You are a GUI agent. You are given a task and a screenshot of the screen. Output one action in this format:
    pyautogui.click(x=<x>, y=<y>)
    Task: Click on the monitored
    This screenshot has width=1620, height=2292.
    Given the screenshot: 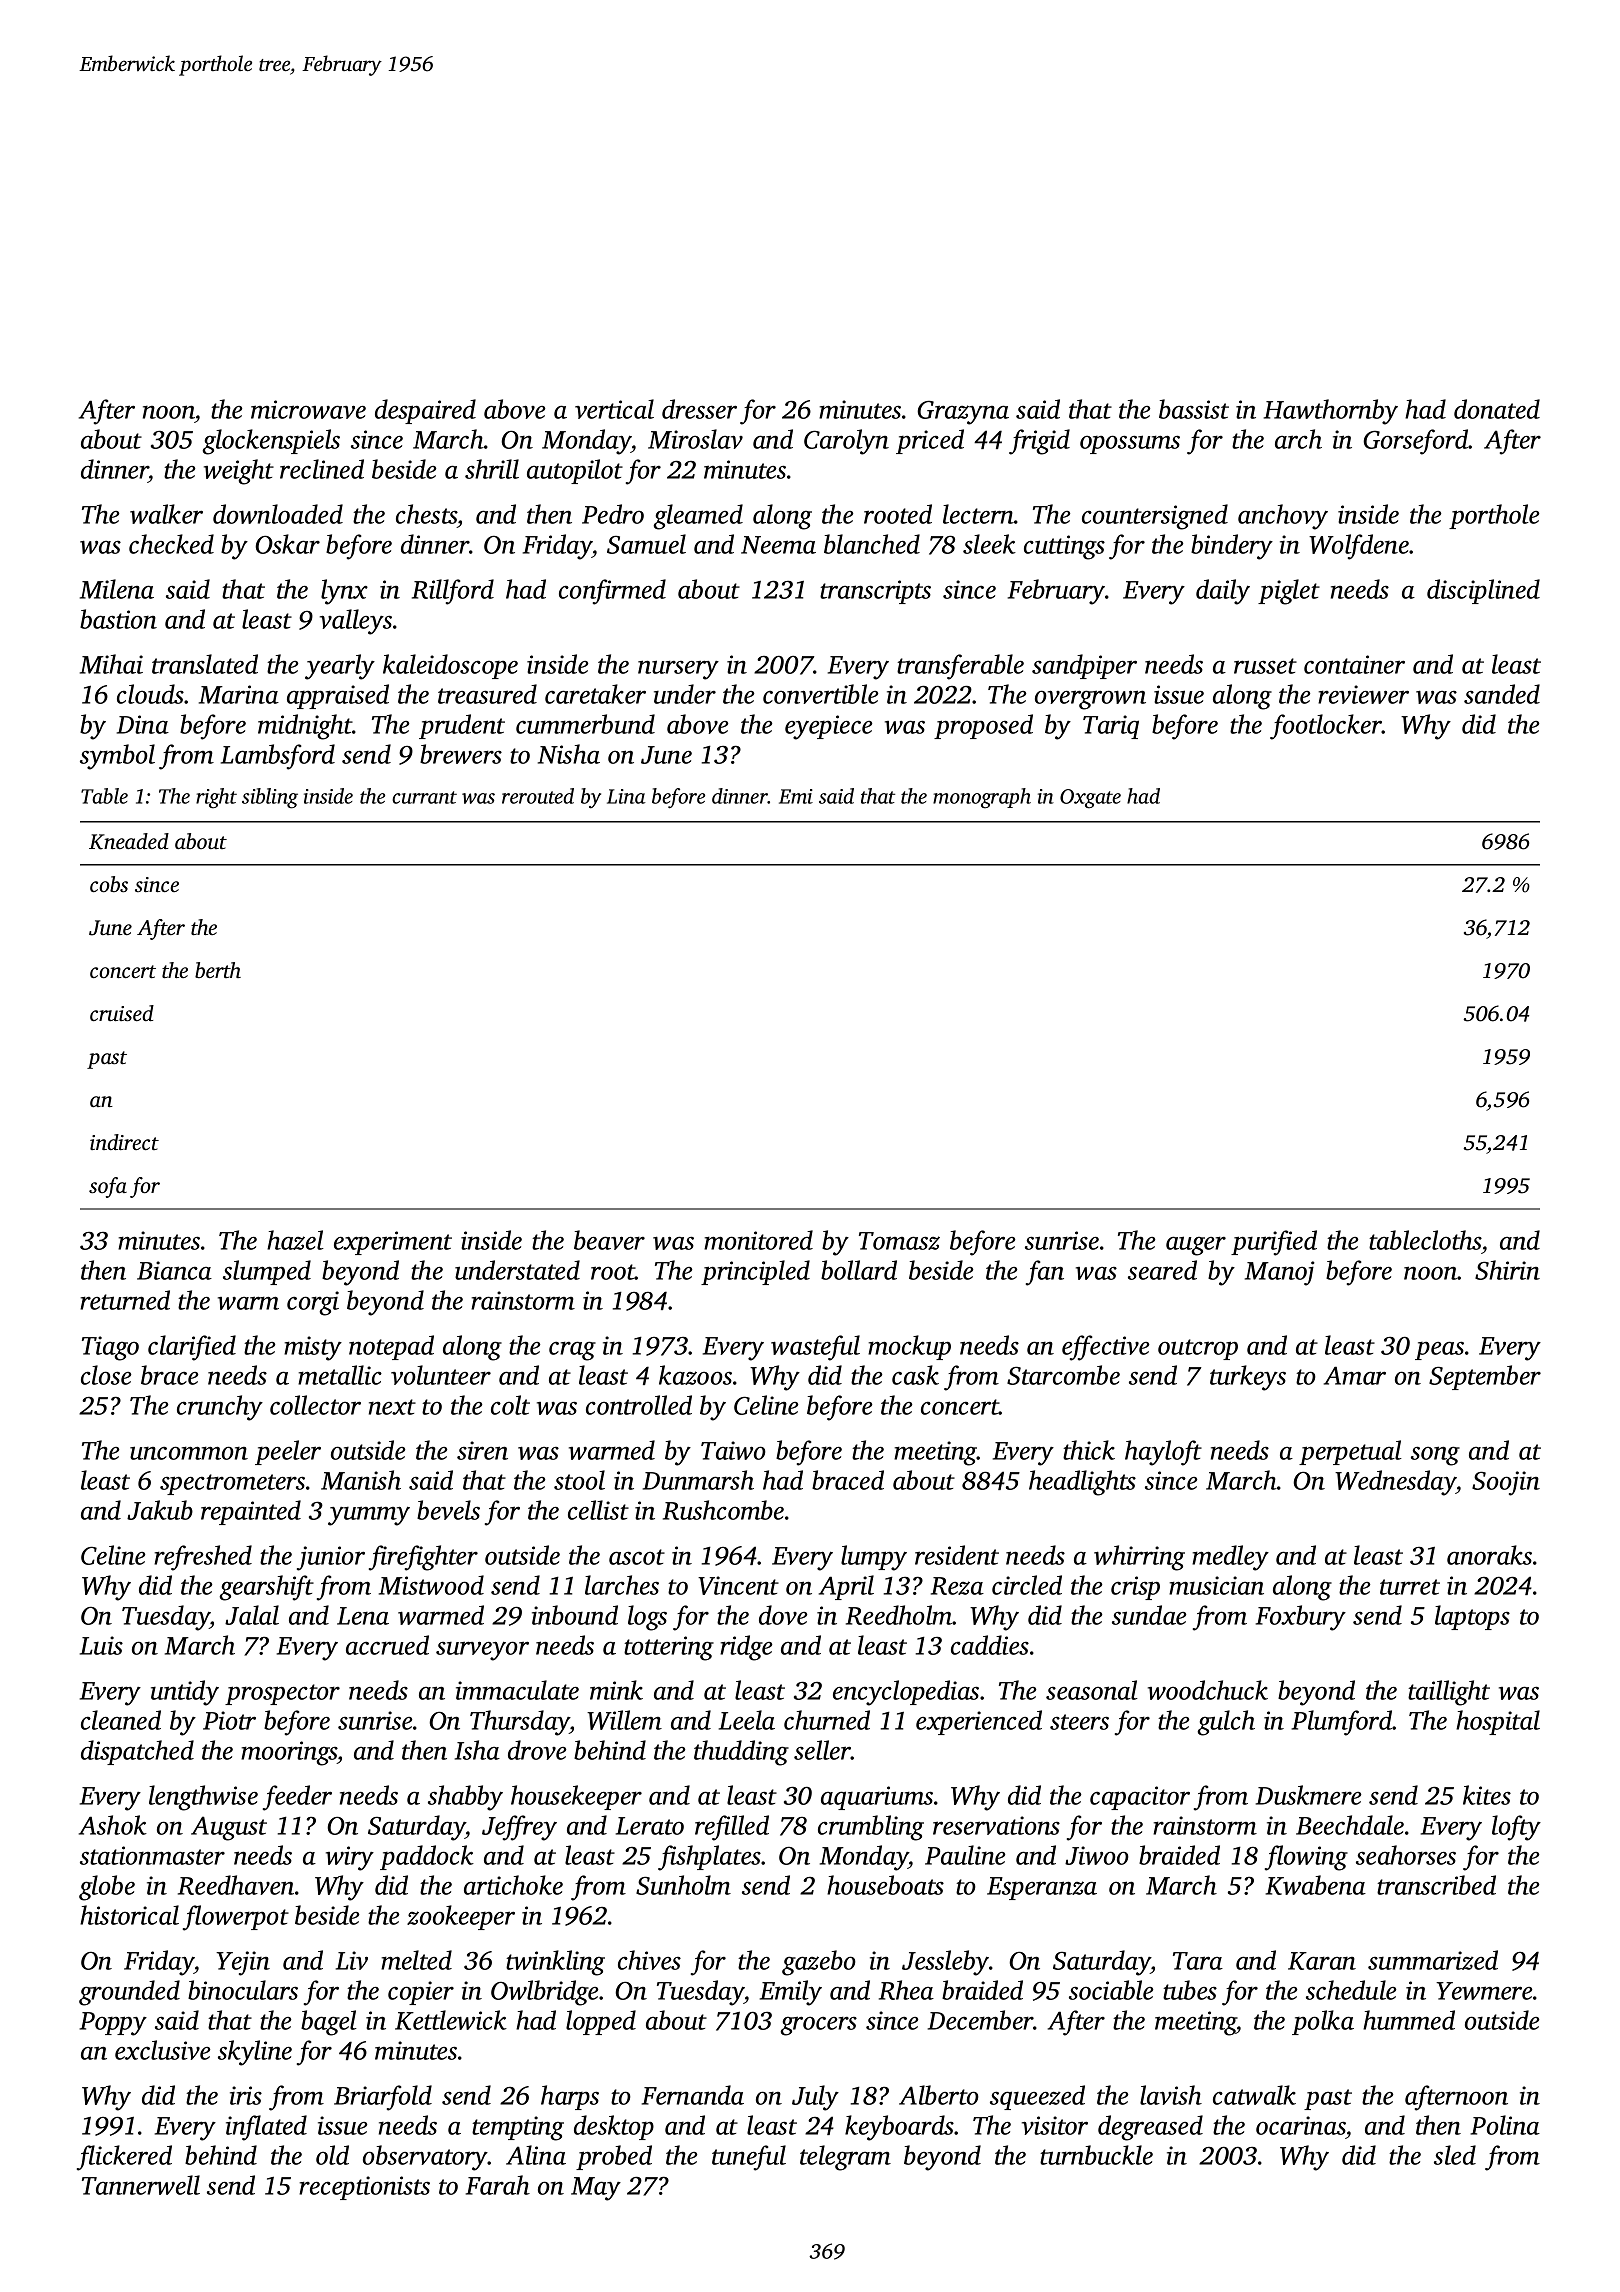 What is the action you would take?
    pyautogui.click(x=758, y=1240)
